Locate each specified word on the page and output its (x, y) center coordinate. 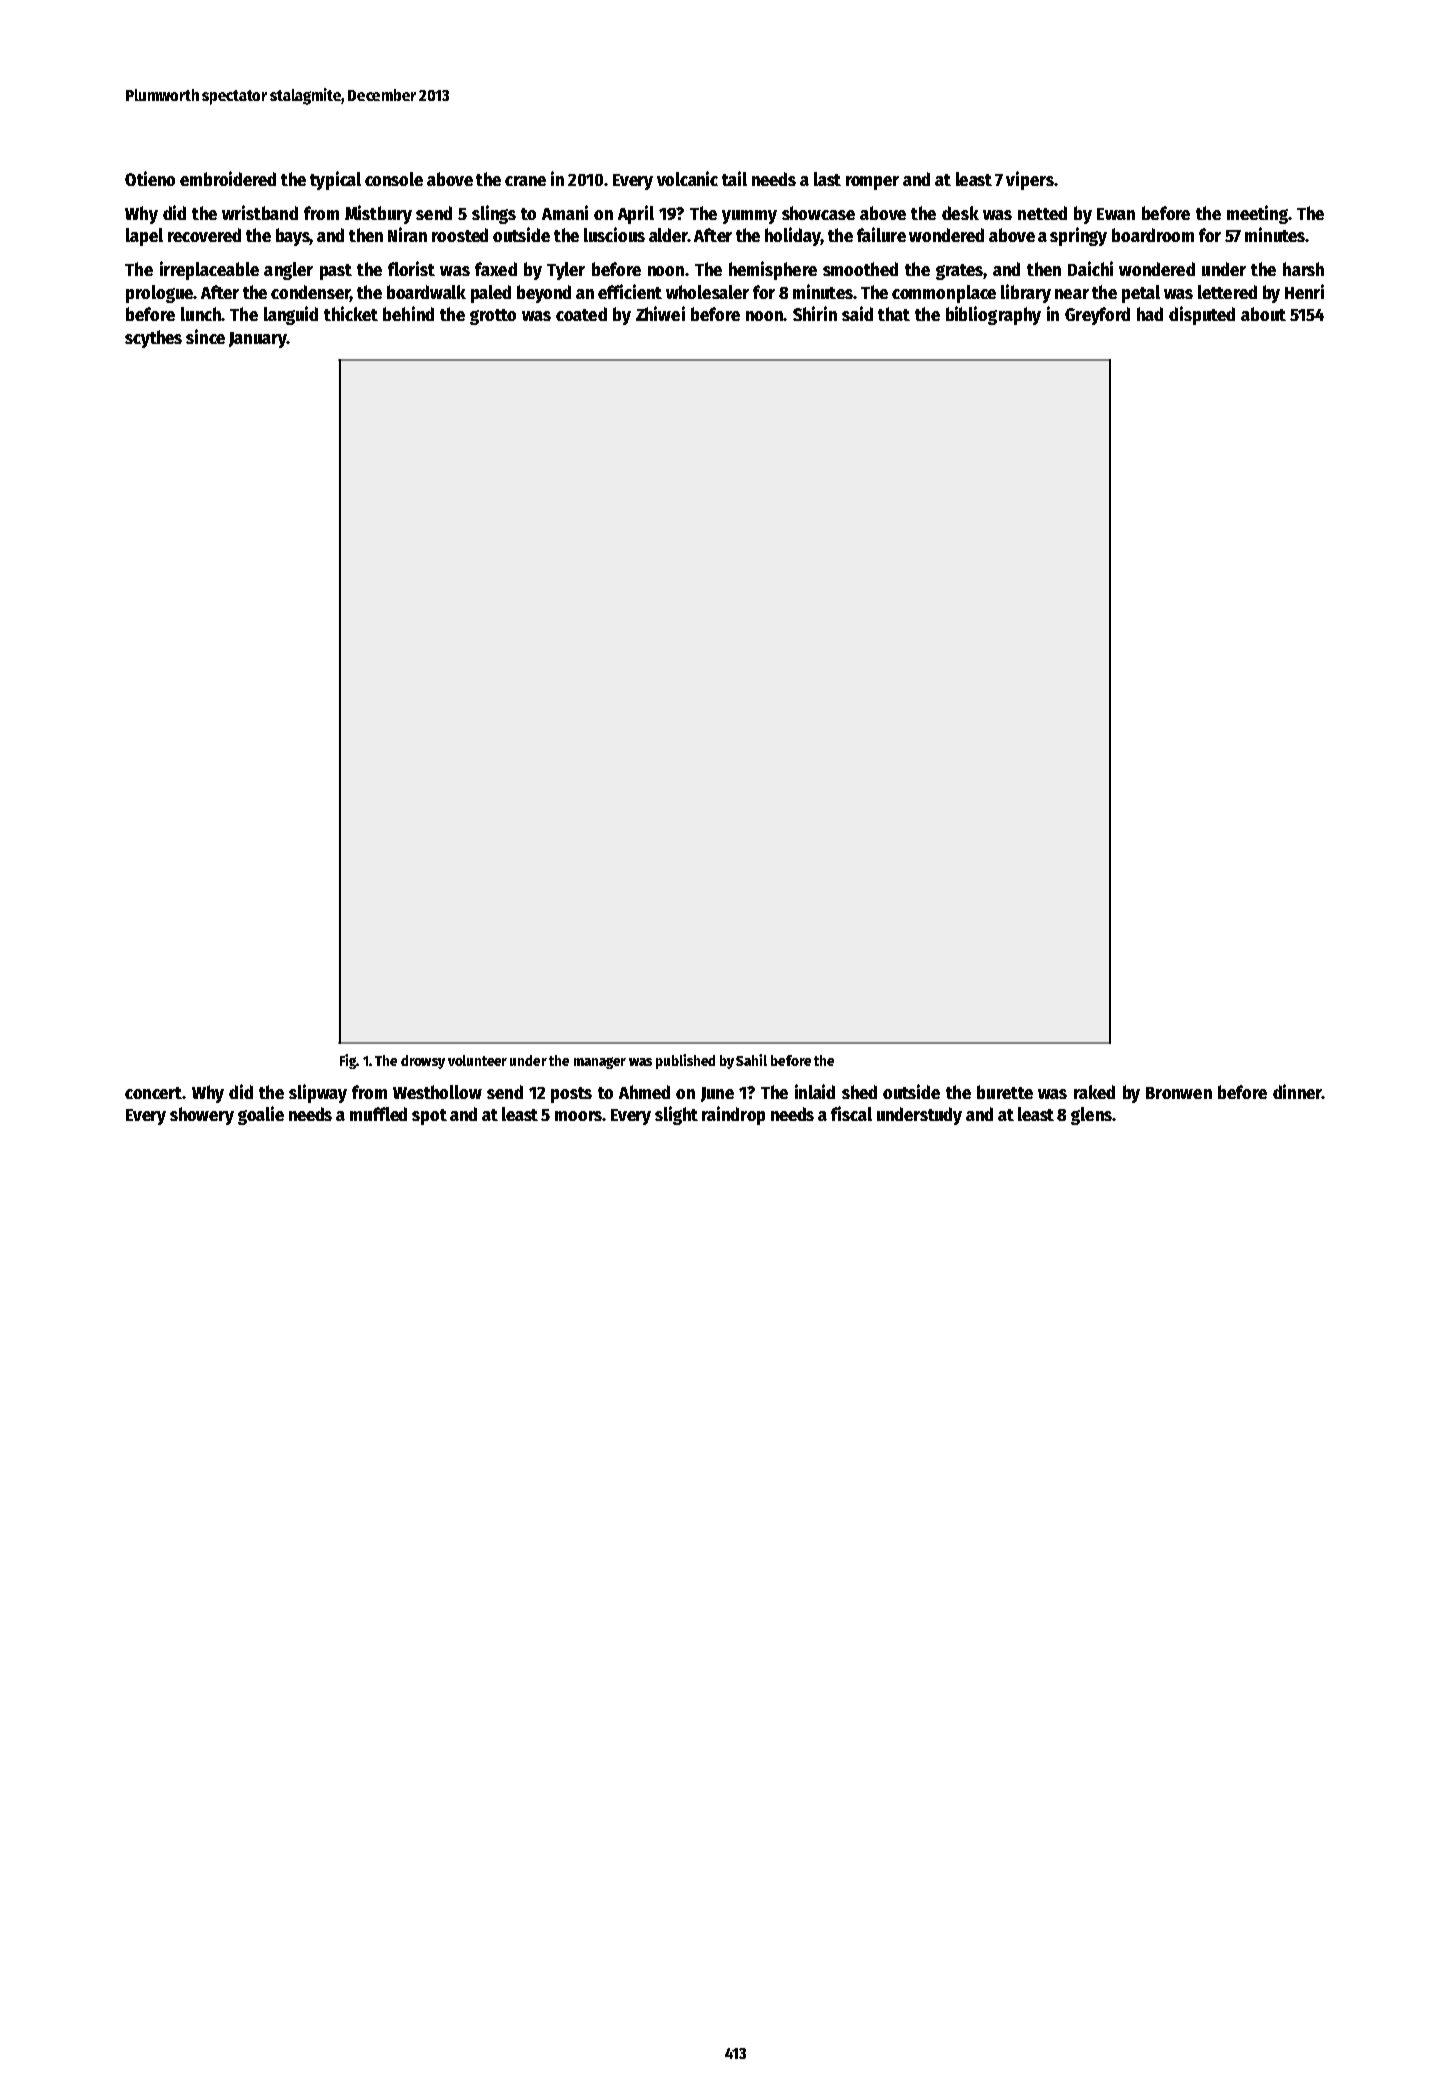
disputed (1202, 315)
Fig (348, 1061)
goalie (261, 1115)
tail (734, 178)
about (1263, 314)
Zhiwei (660, 313)
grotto (493, 317)
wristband (260, 212)
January (258, 340)
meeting (1257, 214)
